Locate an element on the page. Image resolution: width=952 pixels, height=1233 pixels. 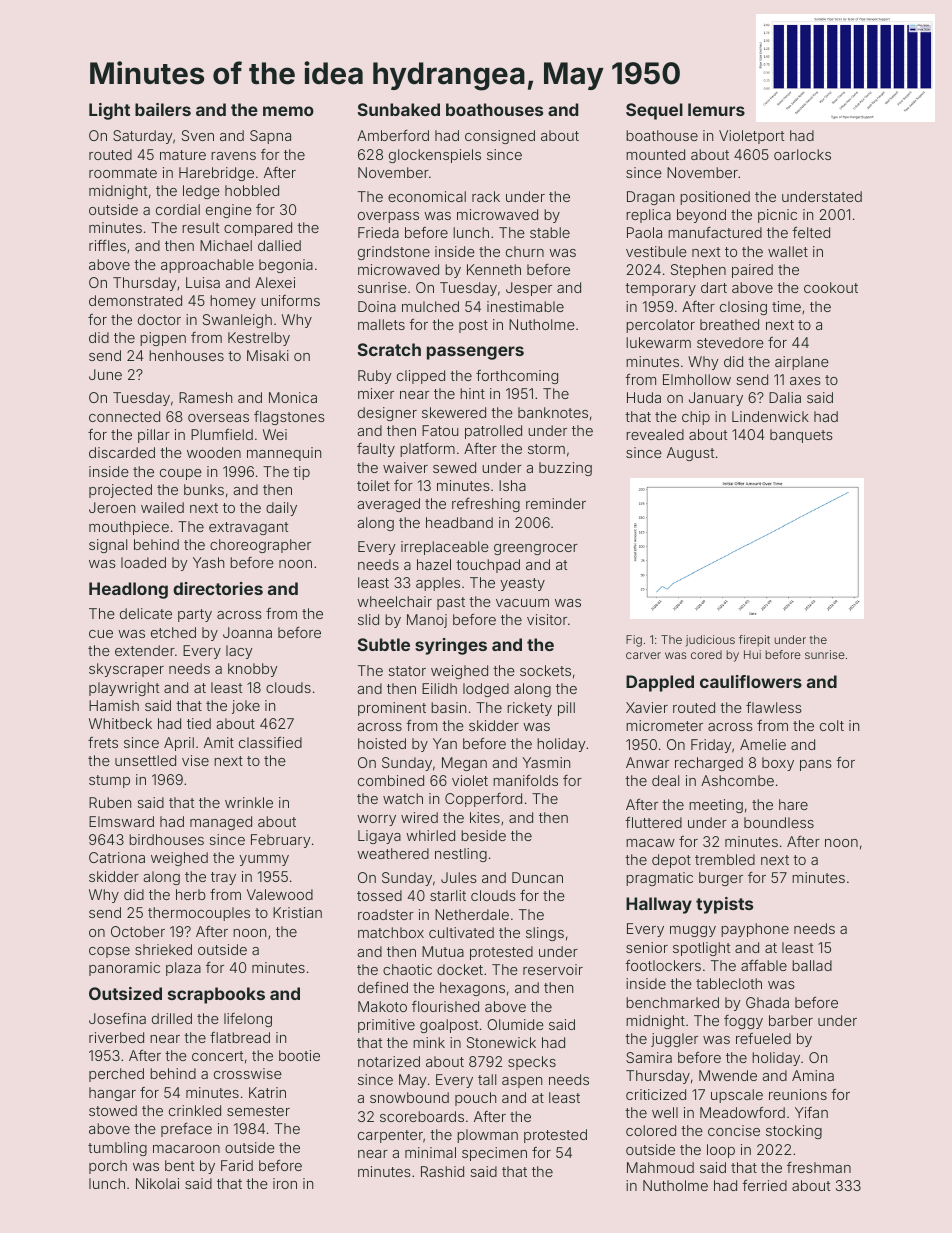
tossed is located at coordinates (379, 895).
